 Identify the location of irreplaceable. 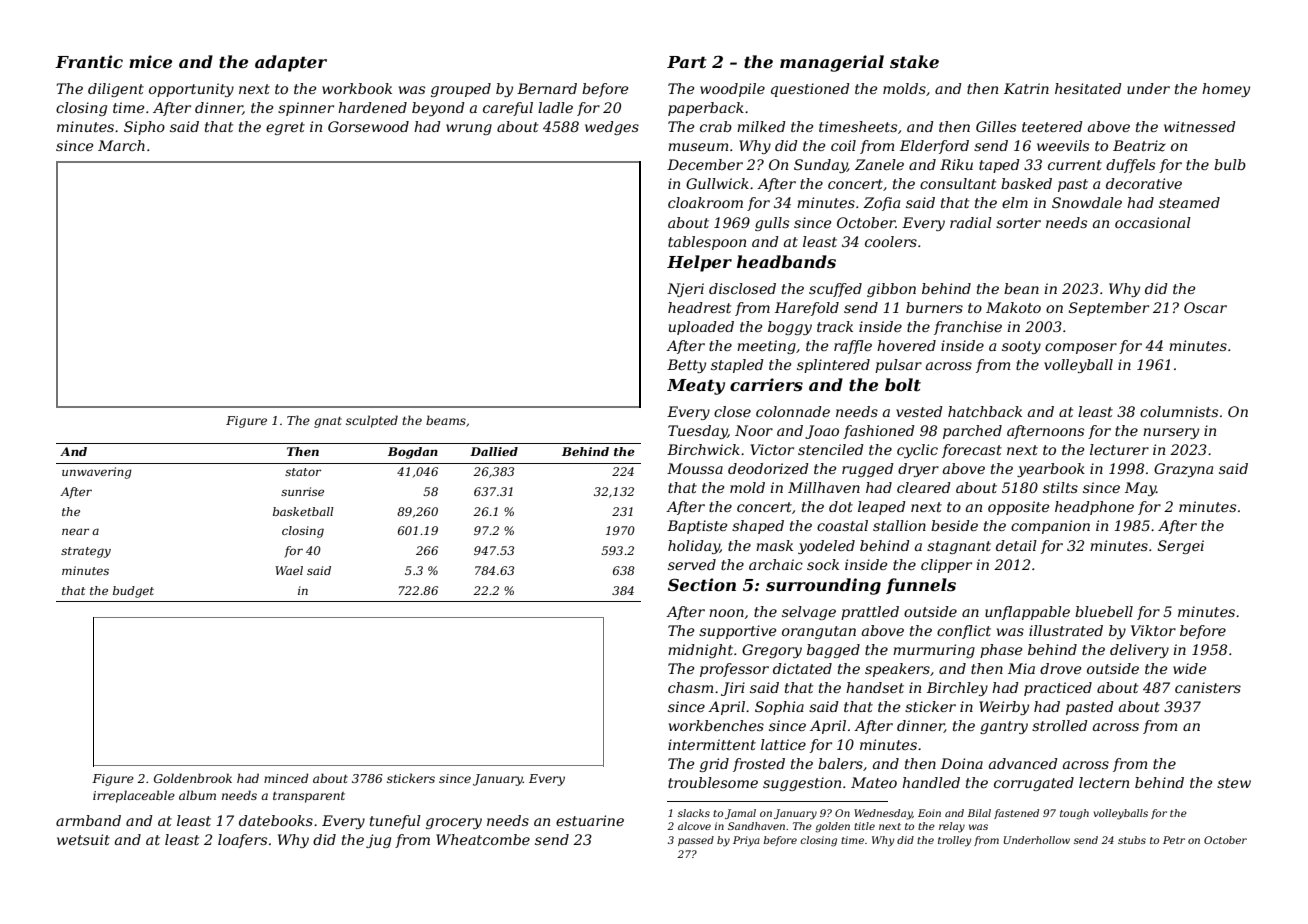
(134, 796).
